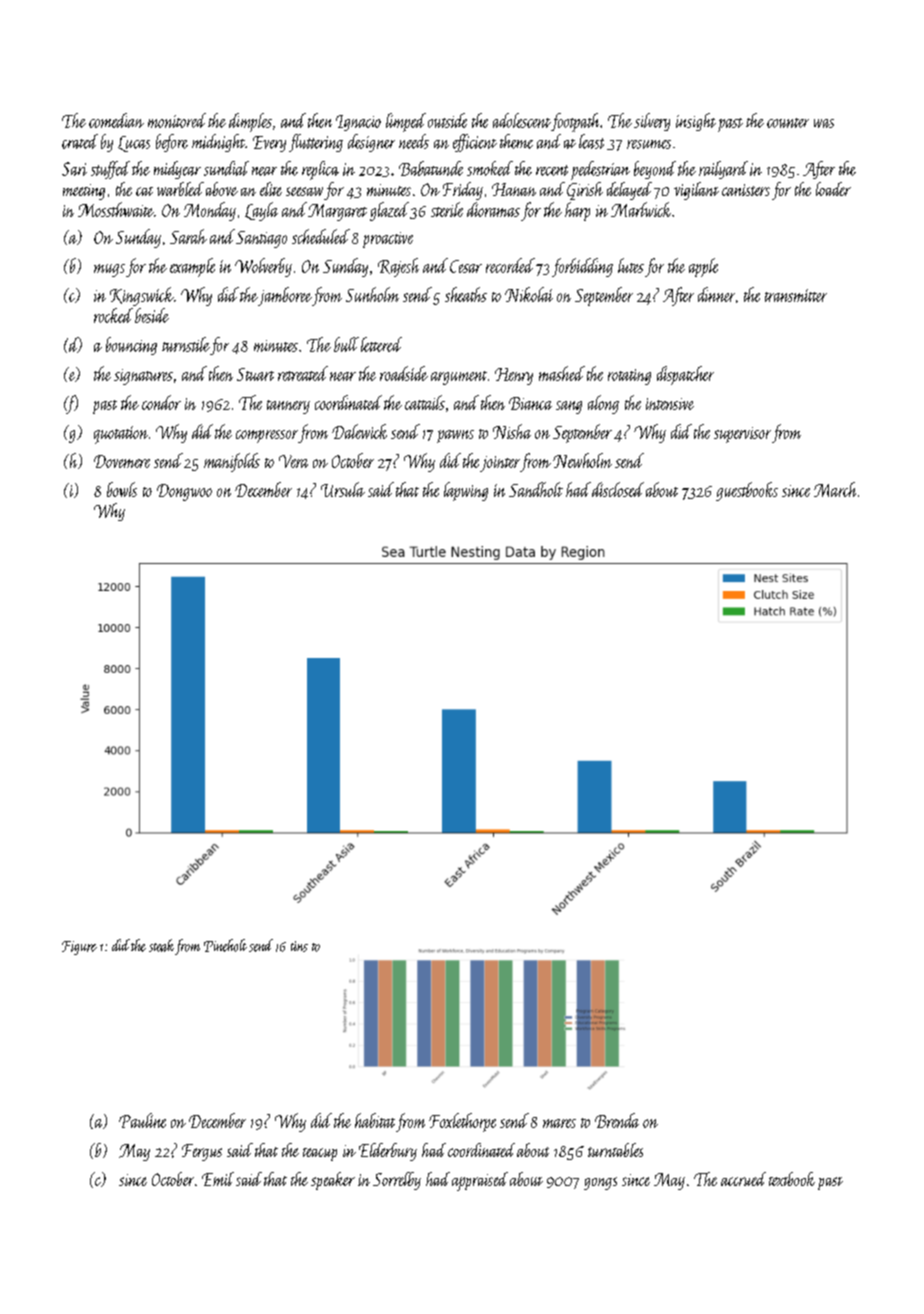 Image resolution: width=924 pixels, height=1314 pixels. What do you see at coordinates (824, 123) in the page?
I see `was` at bounding box center [824, 123].
